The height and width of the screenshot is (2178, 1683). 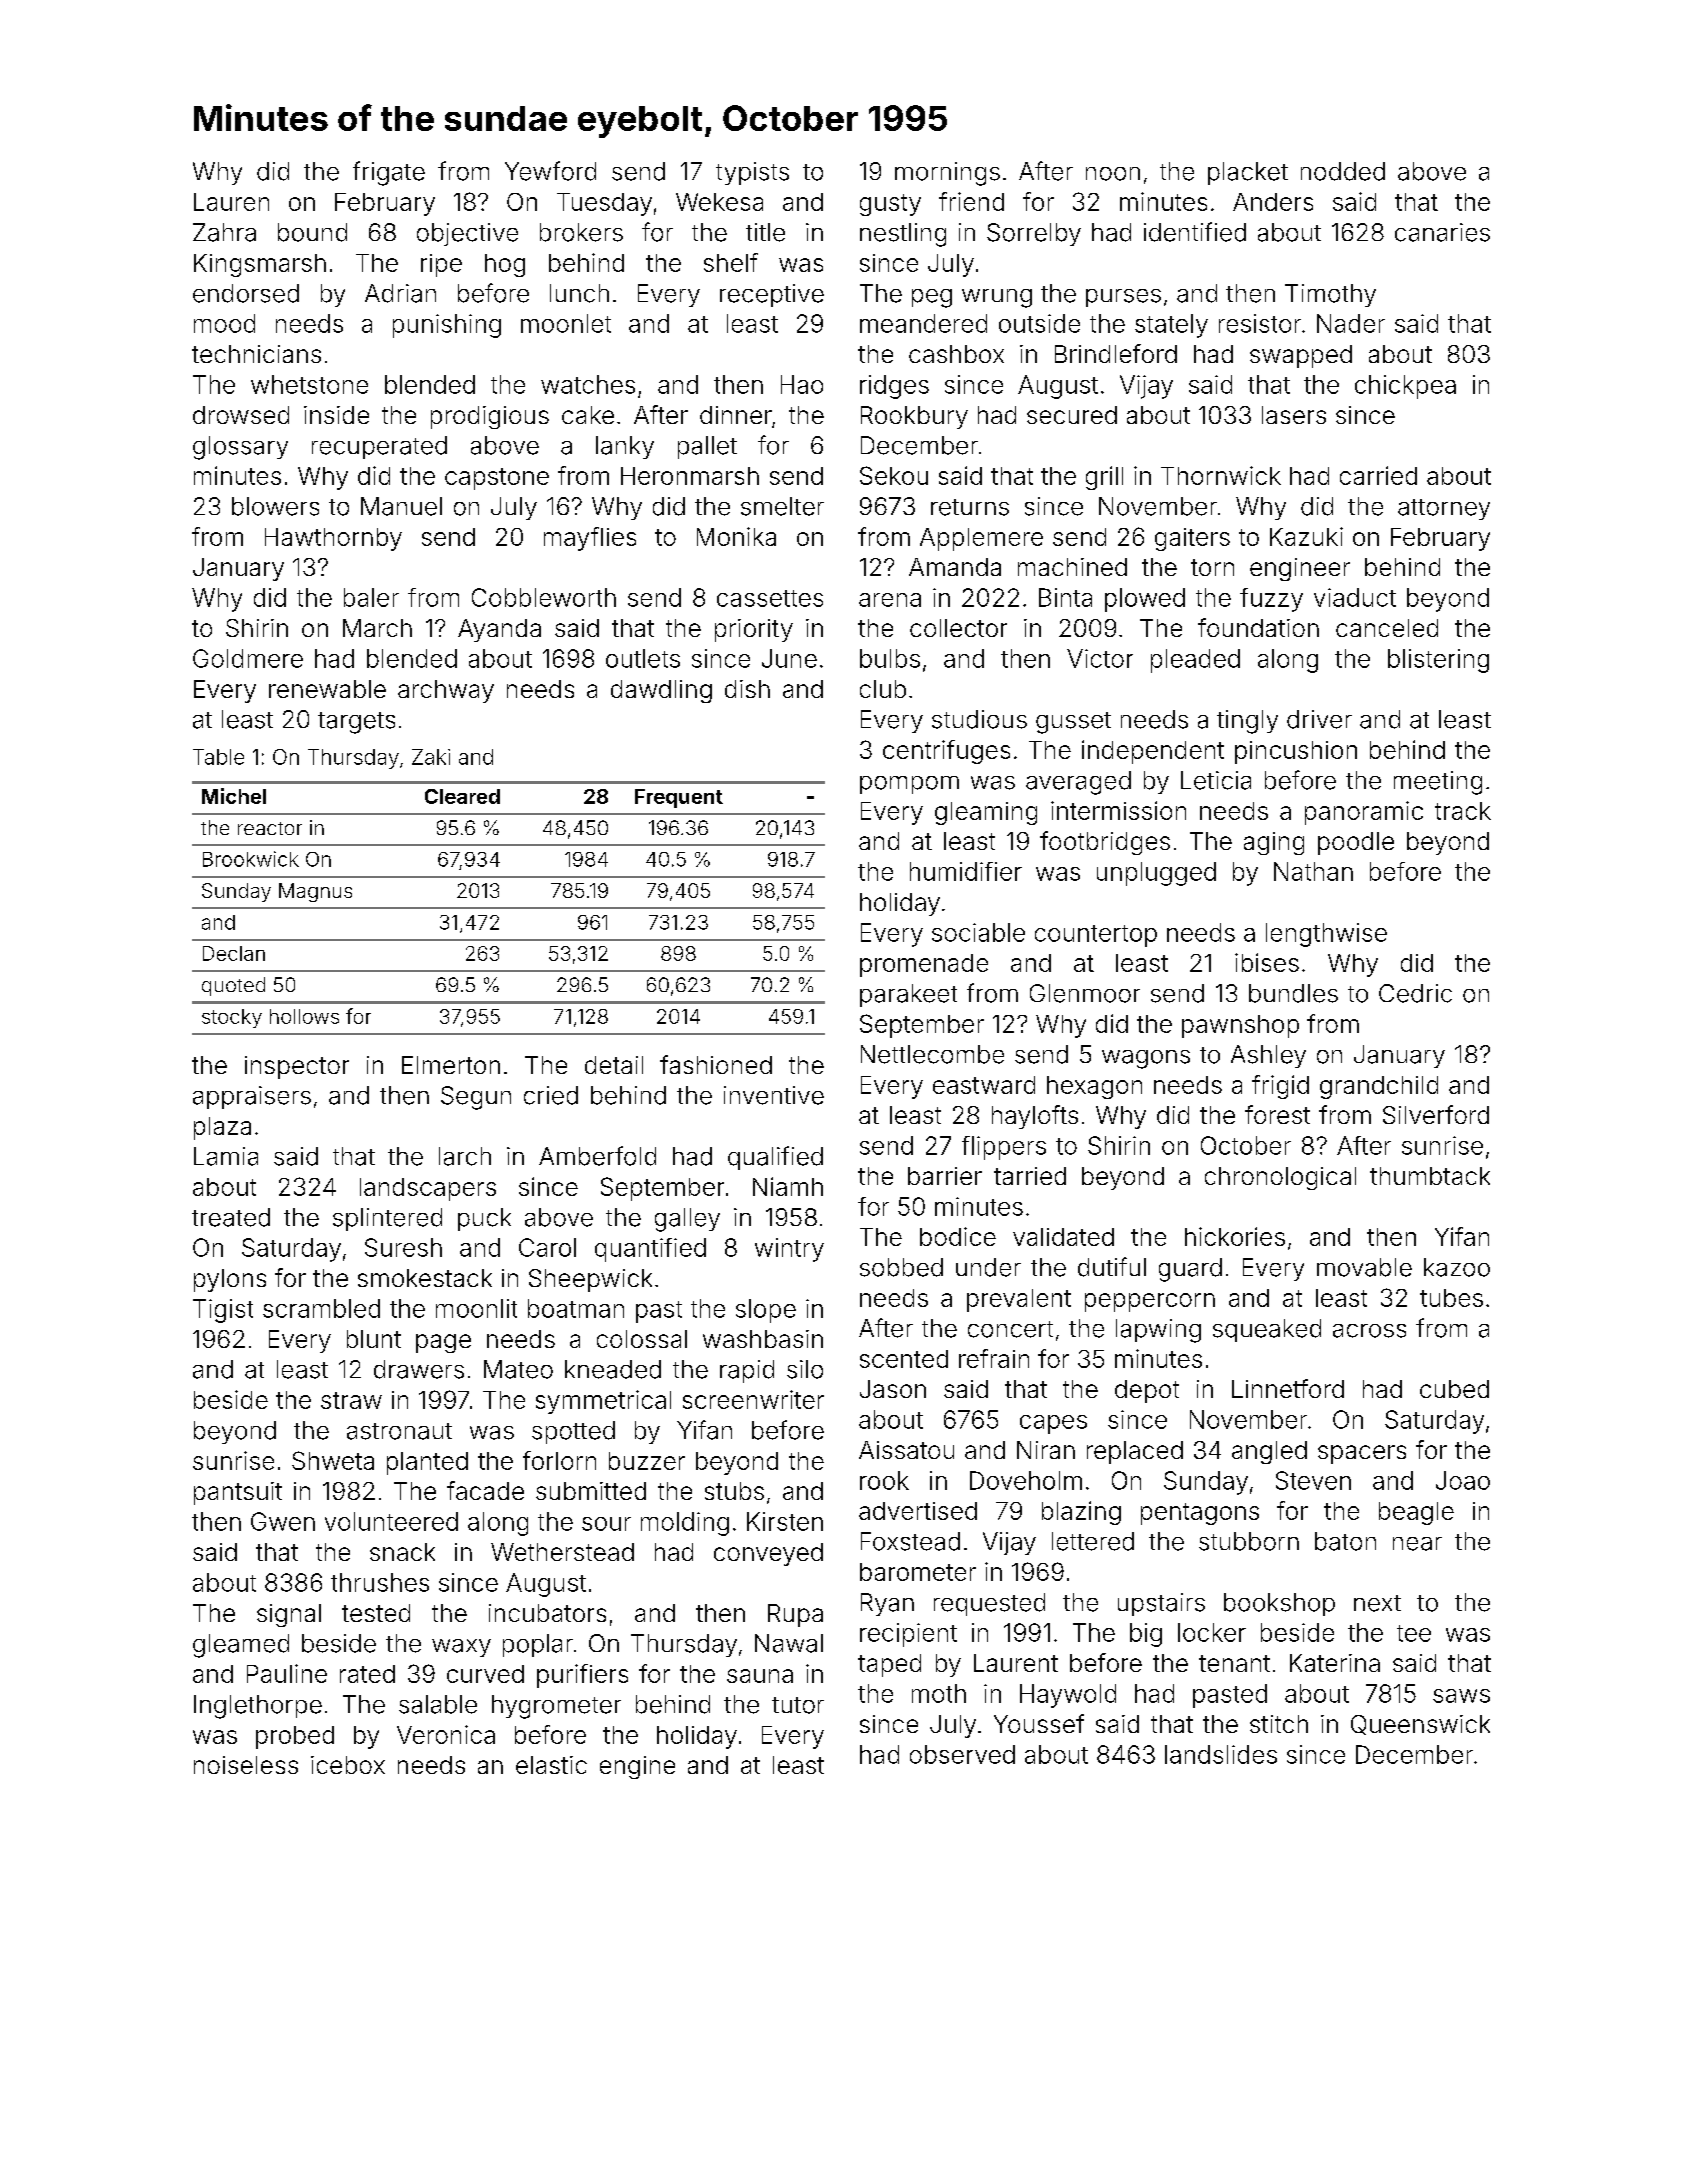 What do you see at coordinates (1221, 1754) in the screenshot?
I see `landslides` at bounding box center [1221, 1754].
